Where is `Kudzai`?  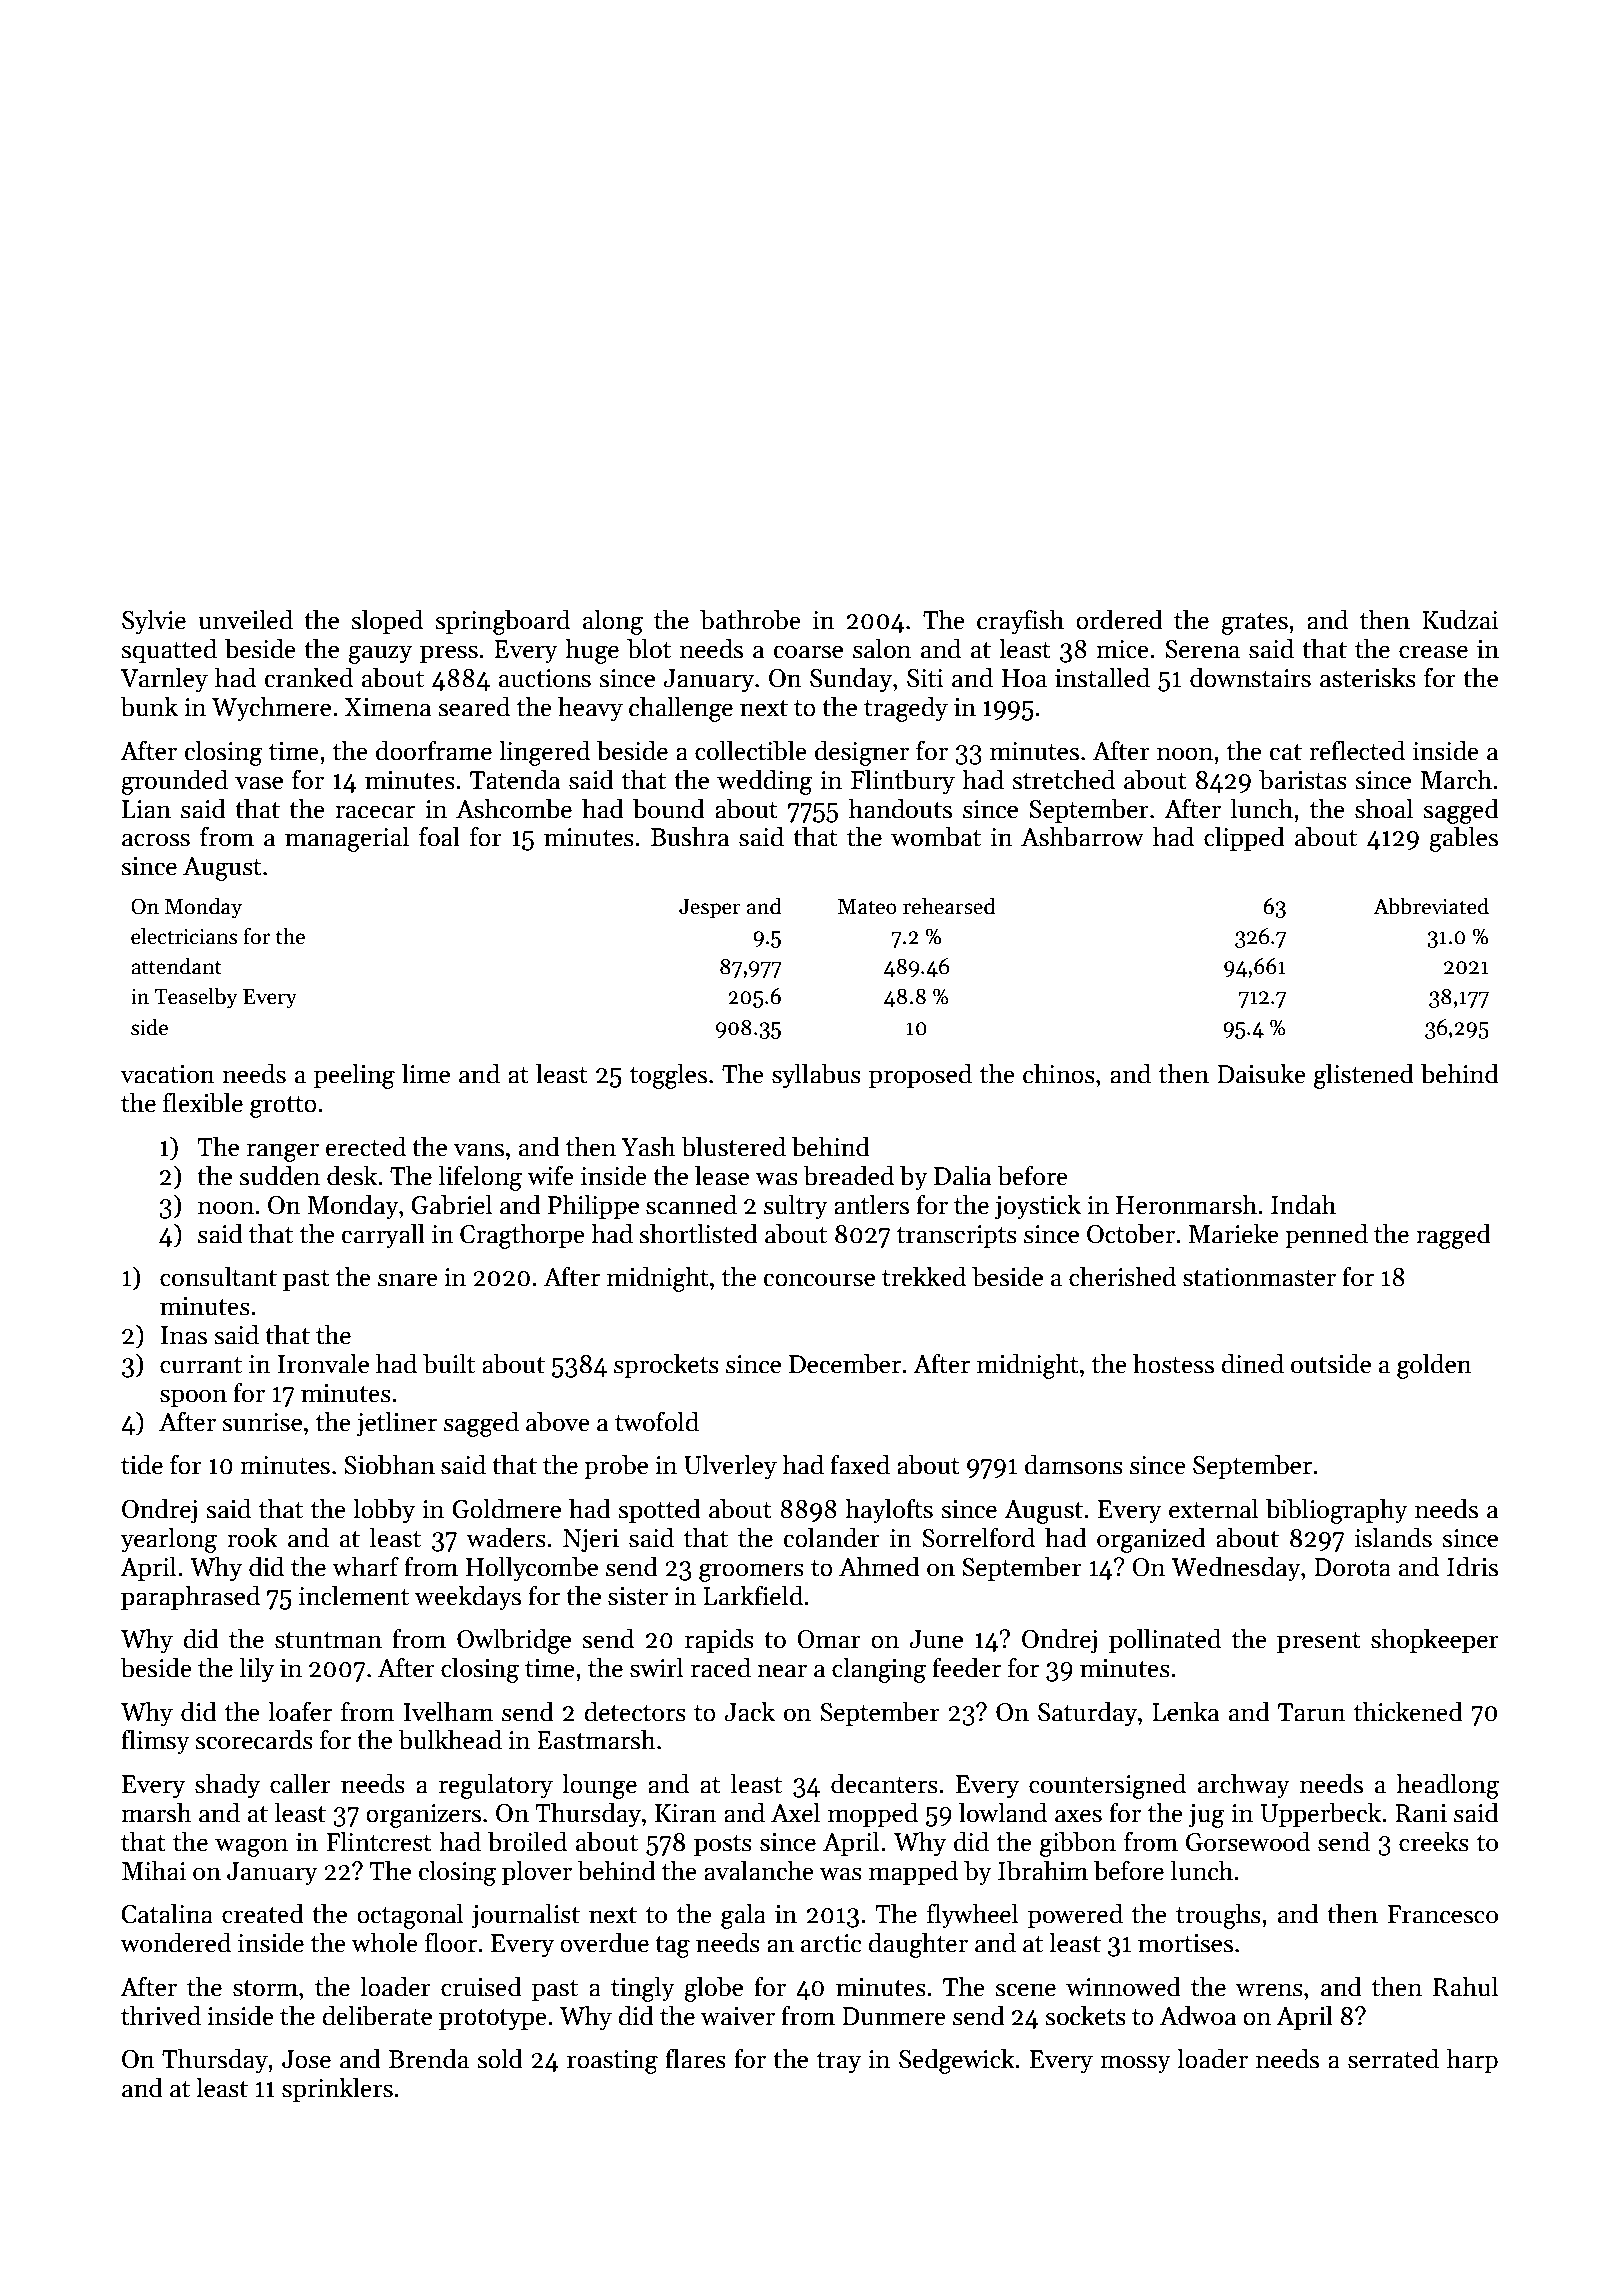 Kudzai is located at coordinates (1460, 619).
